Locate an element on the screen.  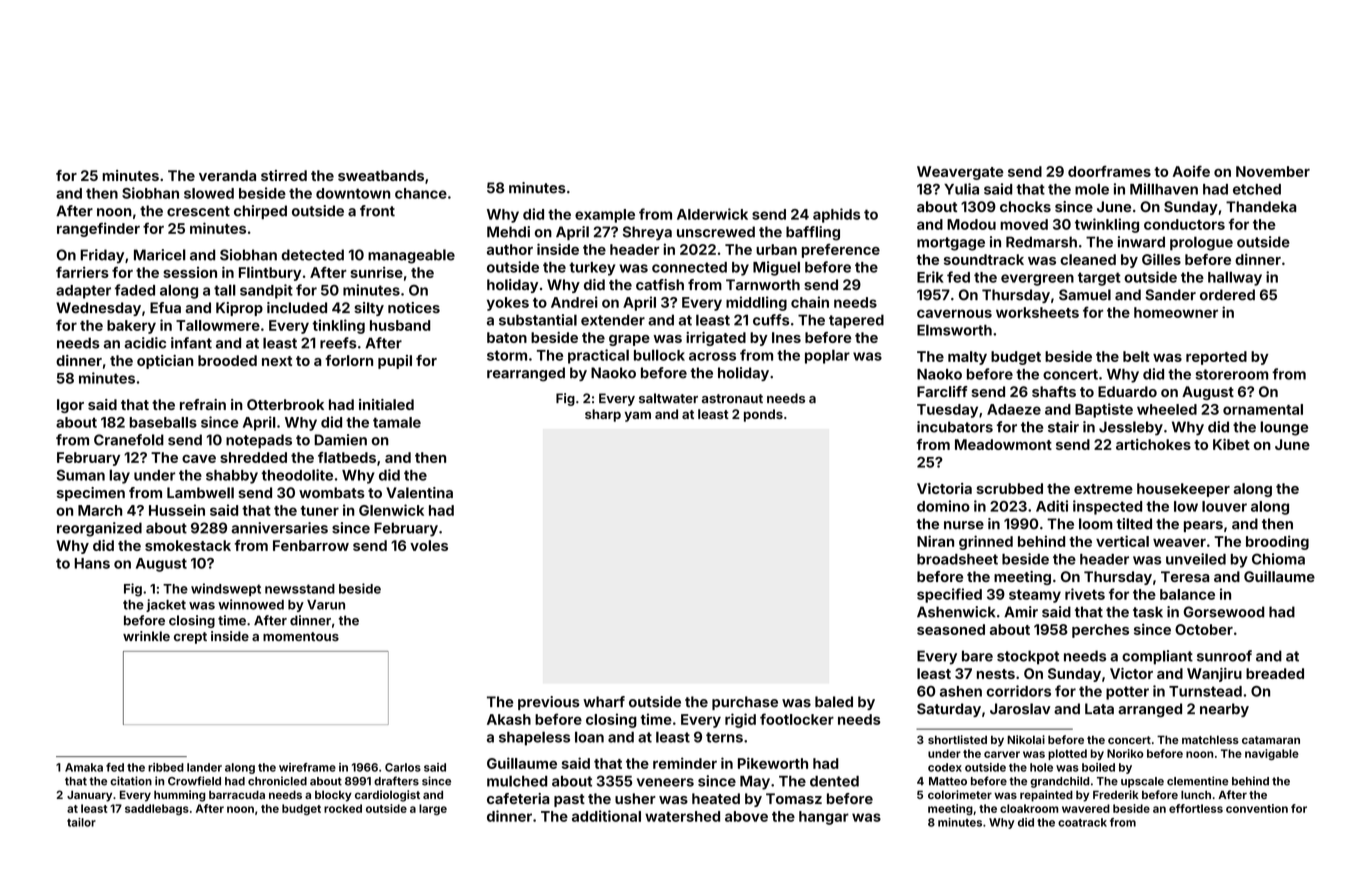
tailor is located at coordinates (81, 822).
